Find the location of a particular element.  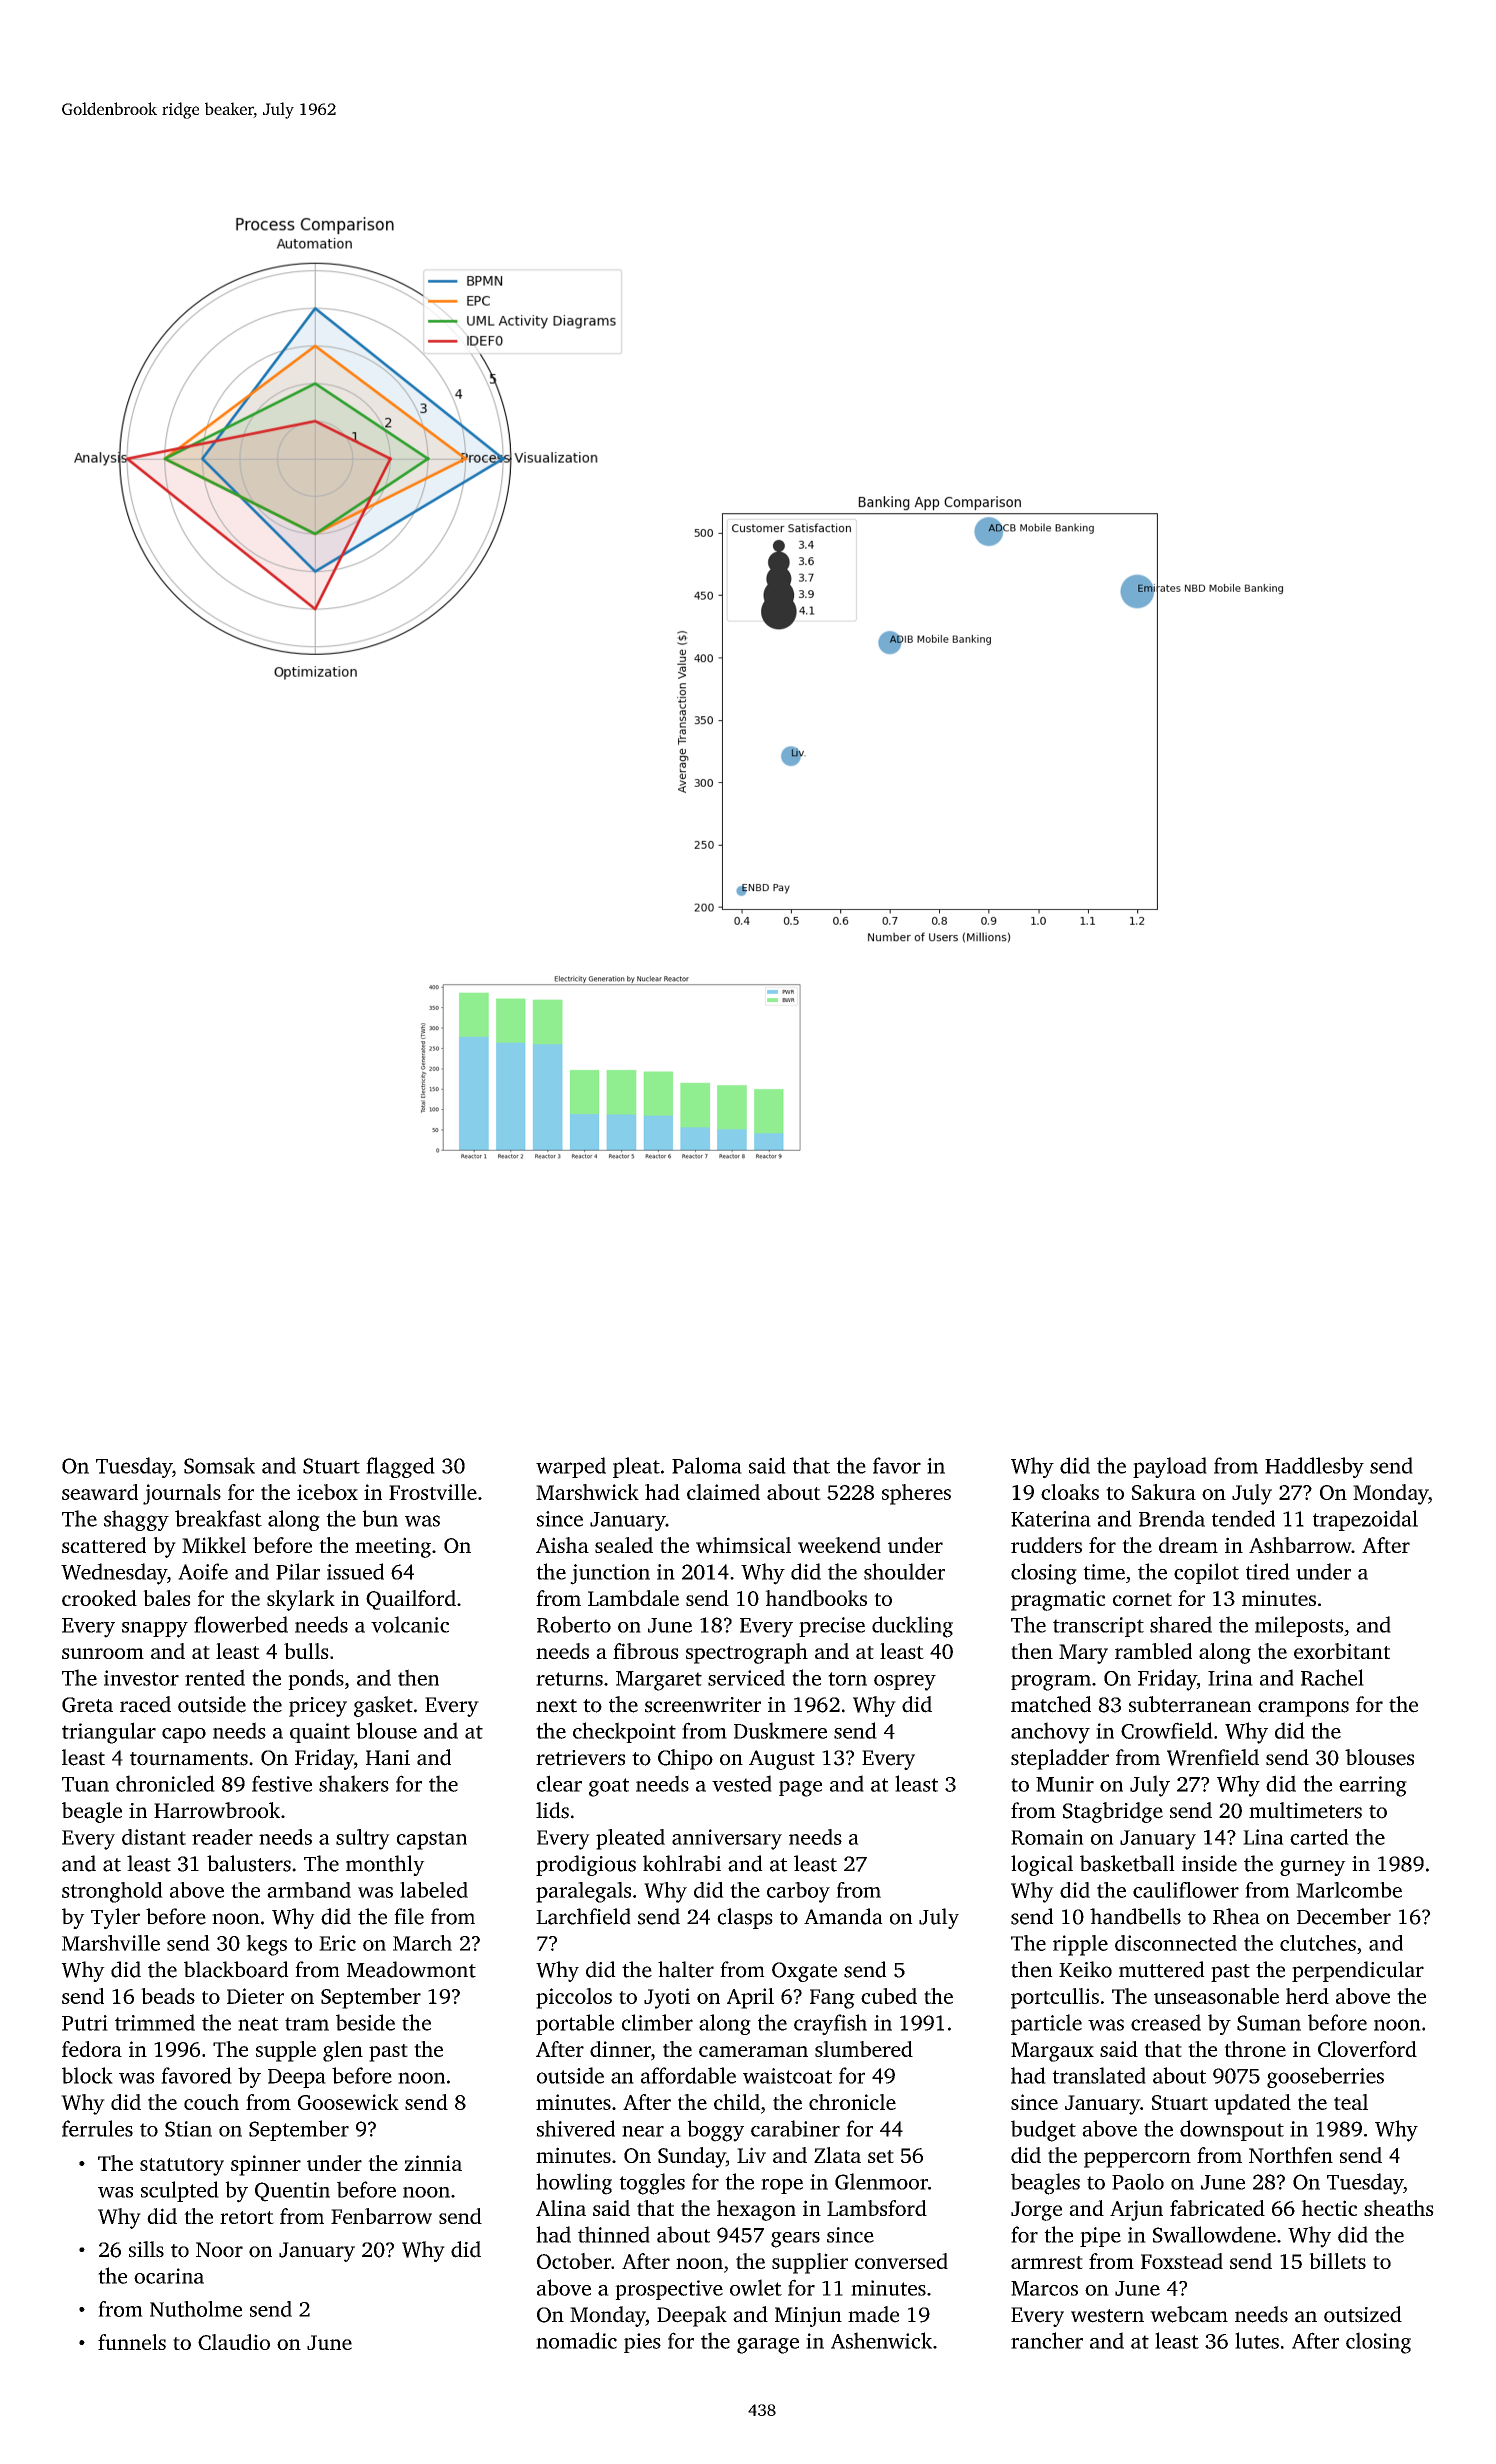

herd is located at coordinates (1307, 1996).
